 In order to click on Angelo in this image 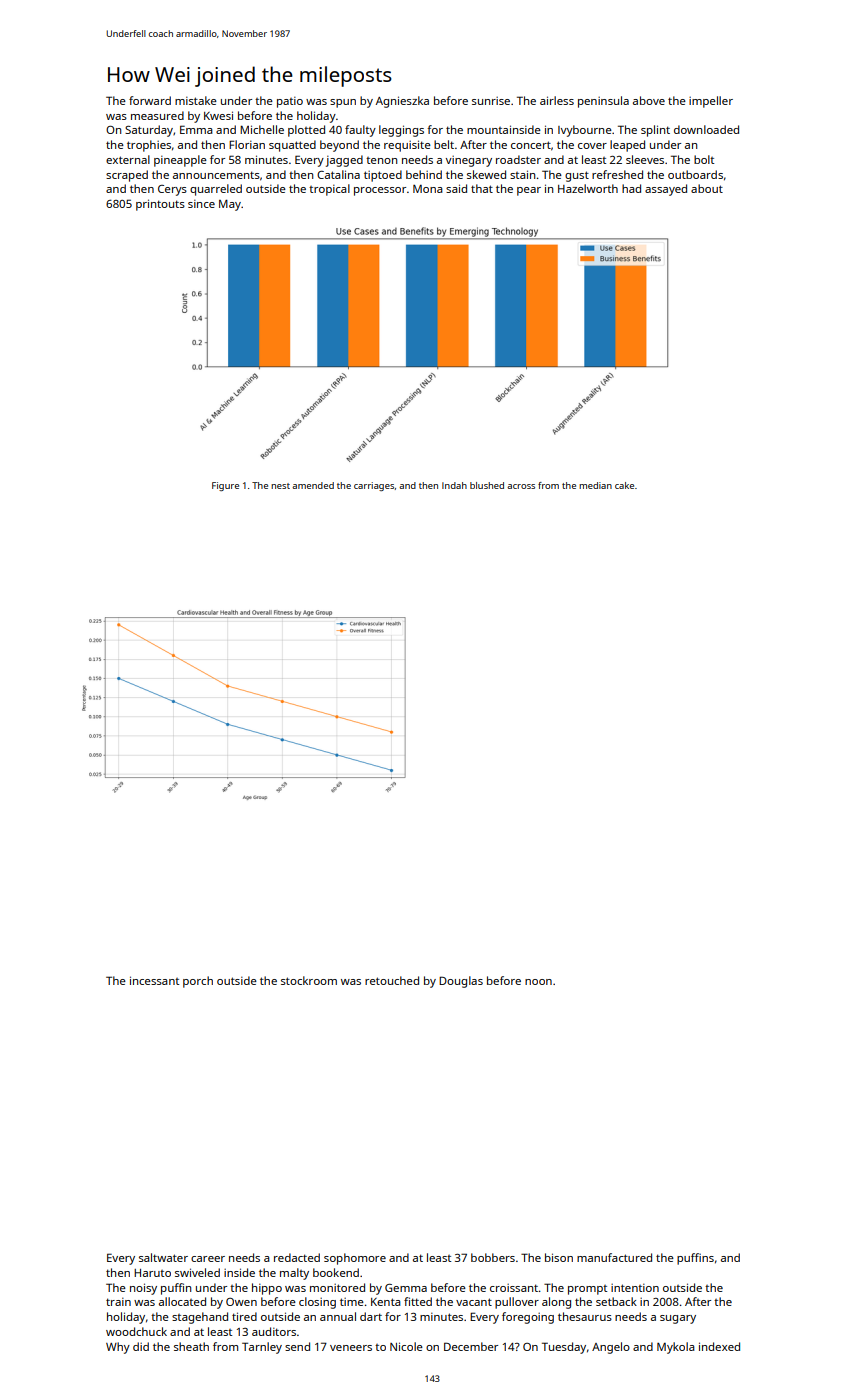, I will do `click(611, 1348)`.
